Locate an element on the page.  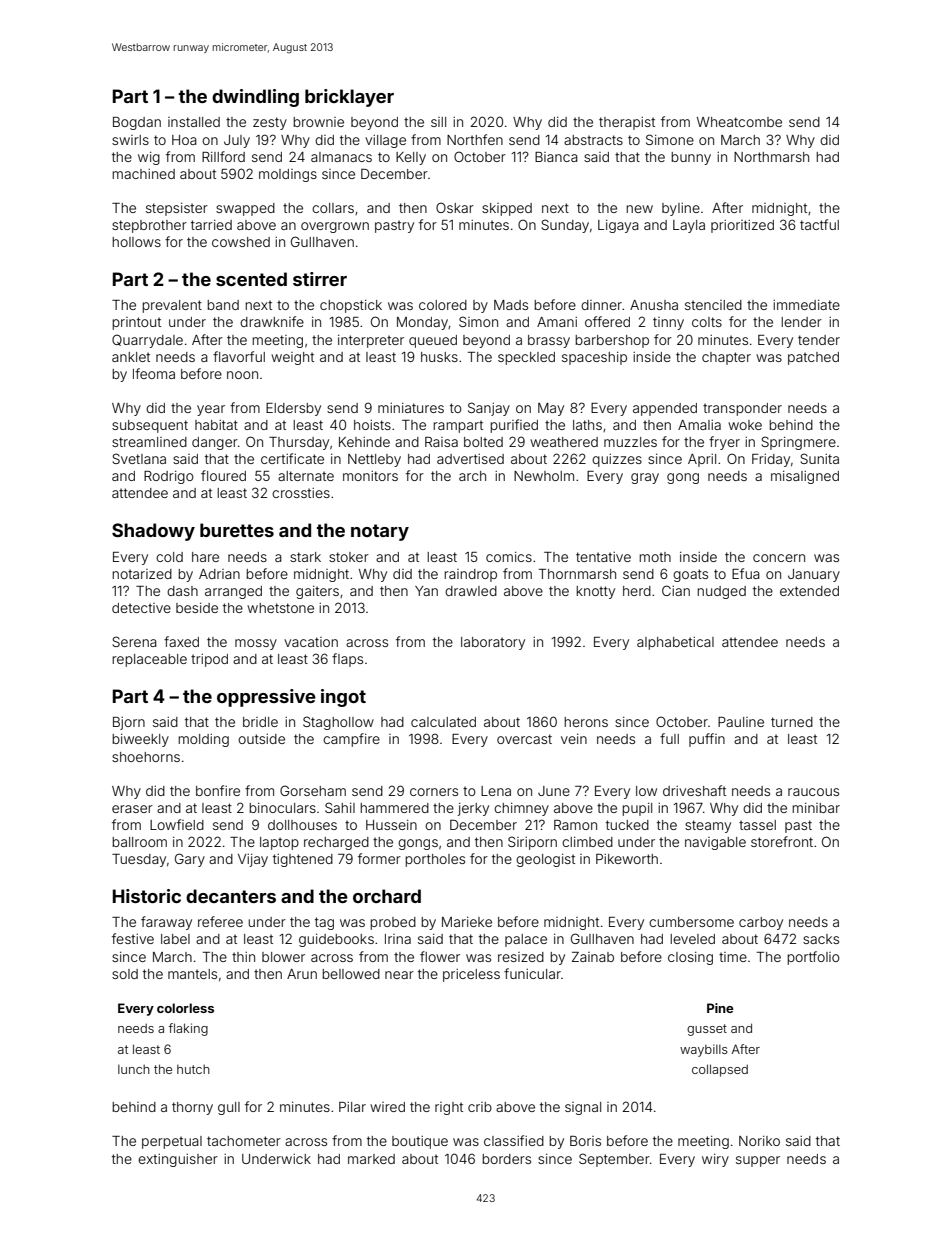
full is located at coordinates (669, 738).
